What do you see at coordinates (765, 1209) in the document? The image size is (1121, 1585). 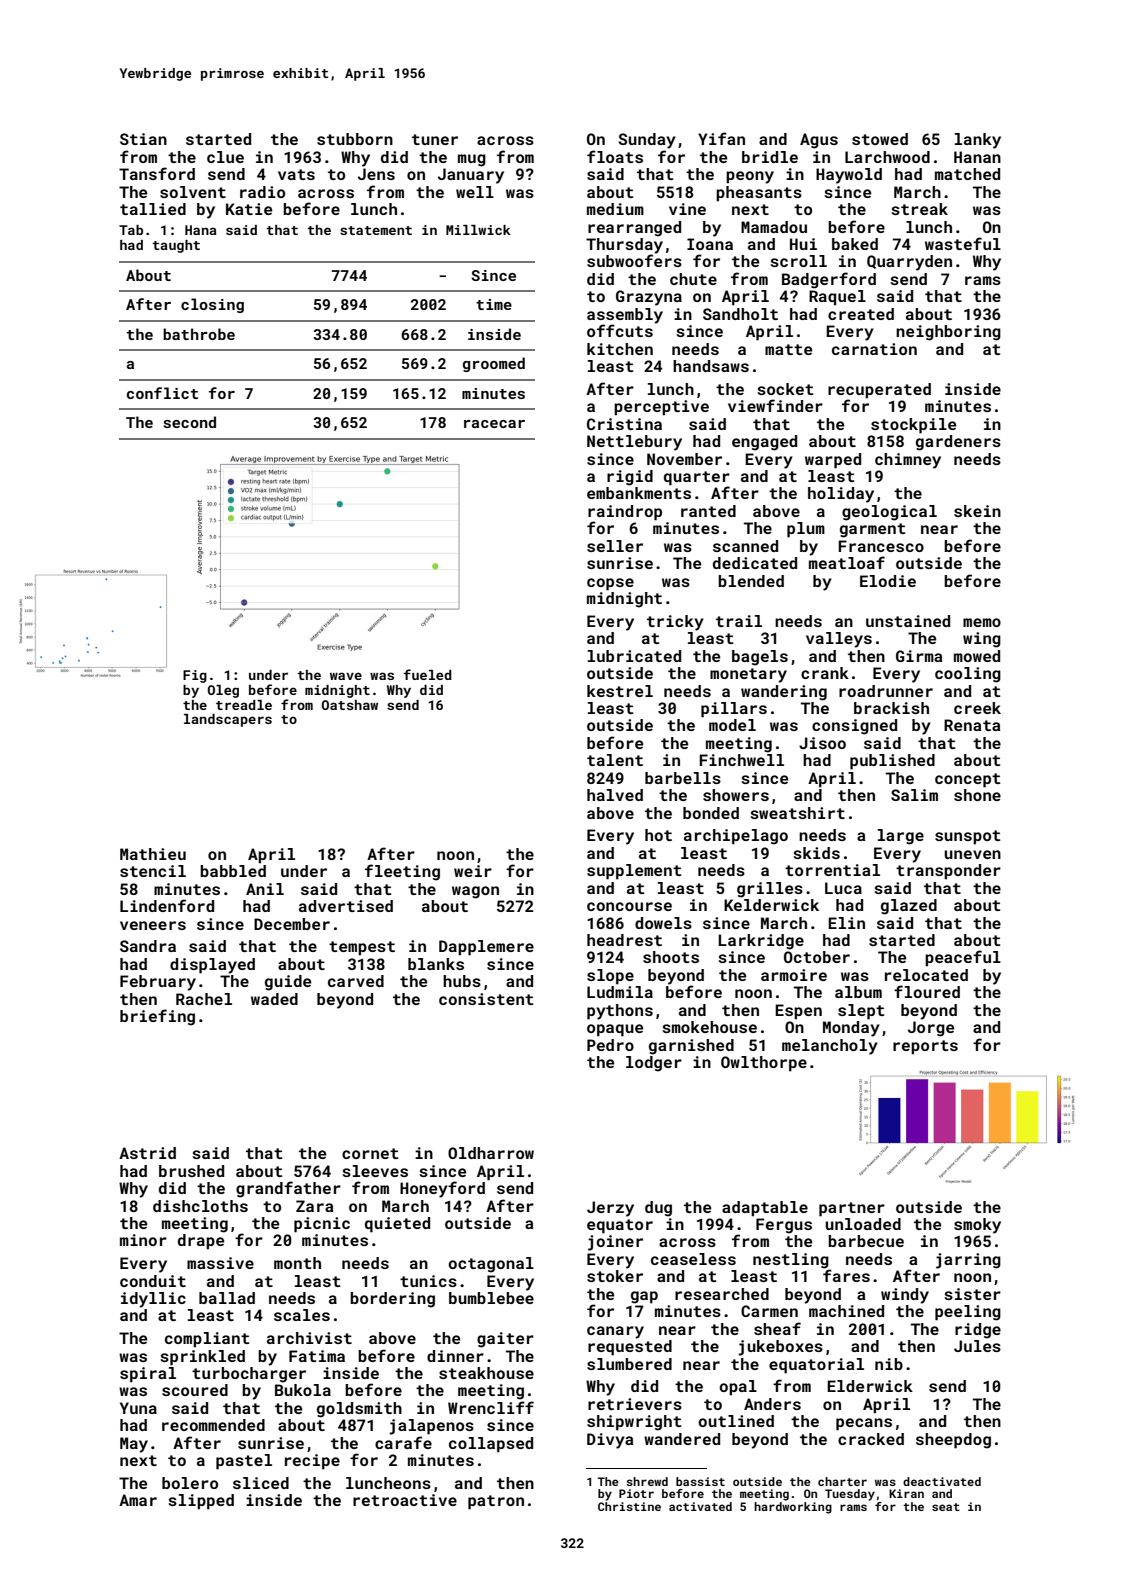 I see `adaptable` at bounding box center [765, 1209].
